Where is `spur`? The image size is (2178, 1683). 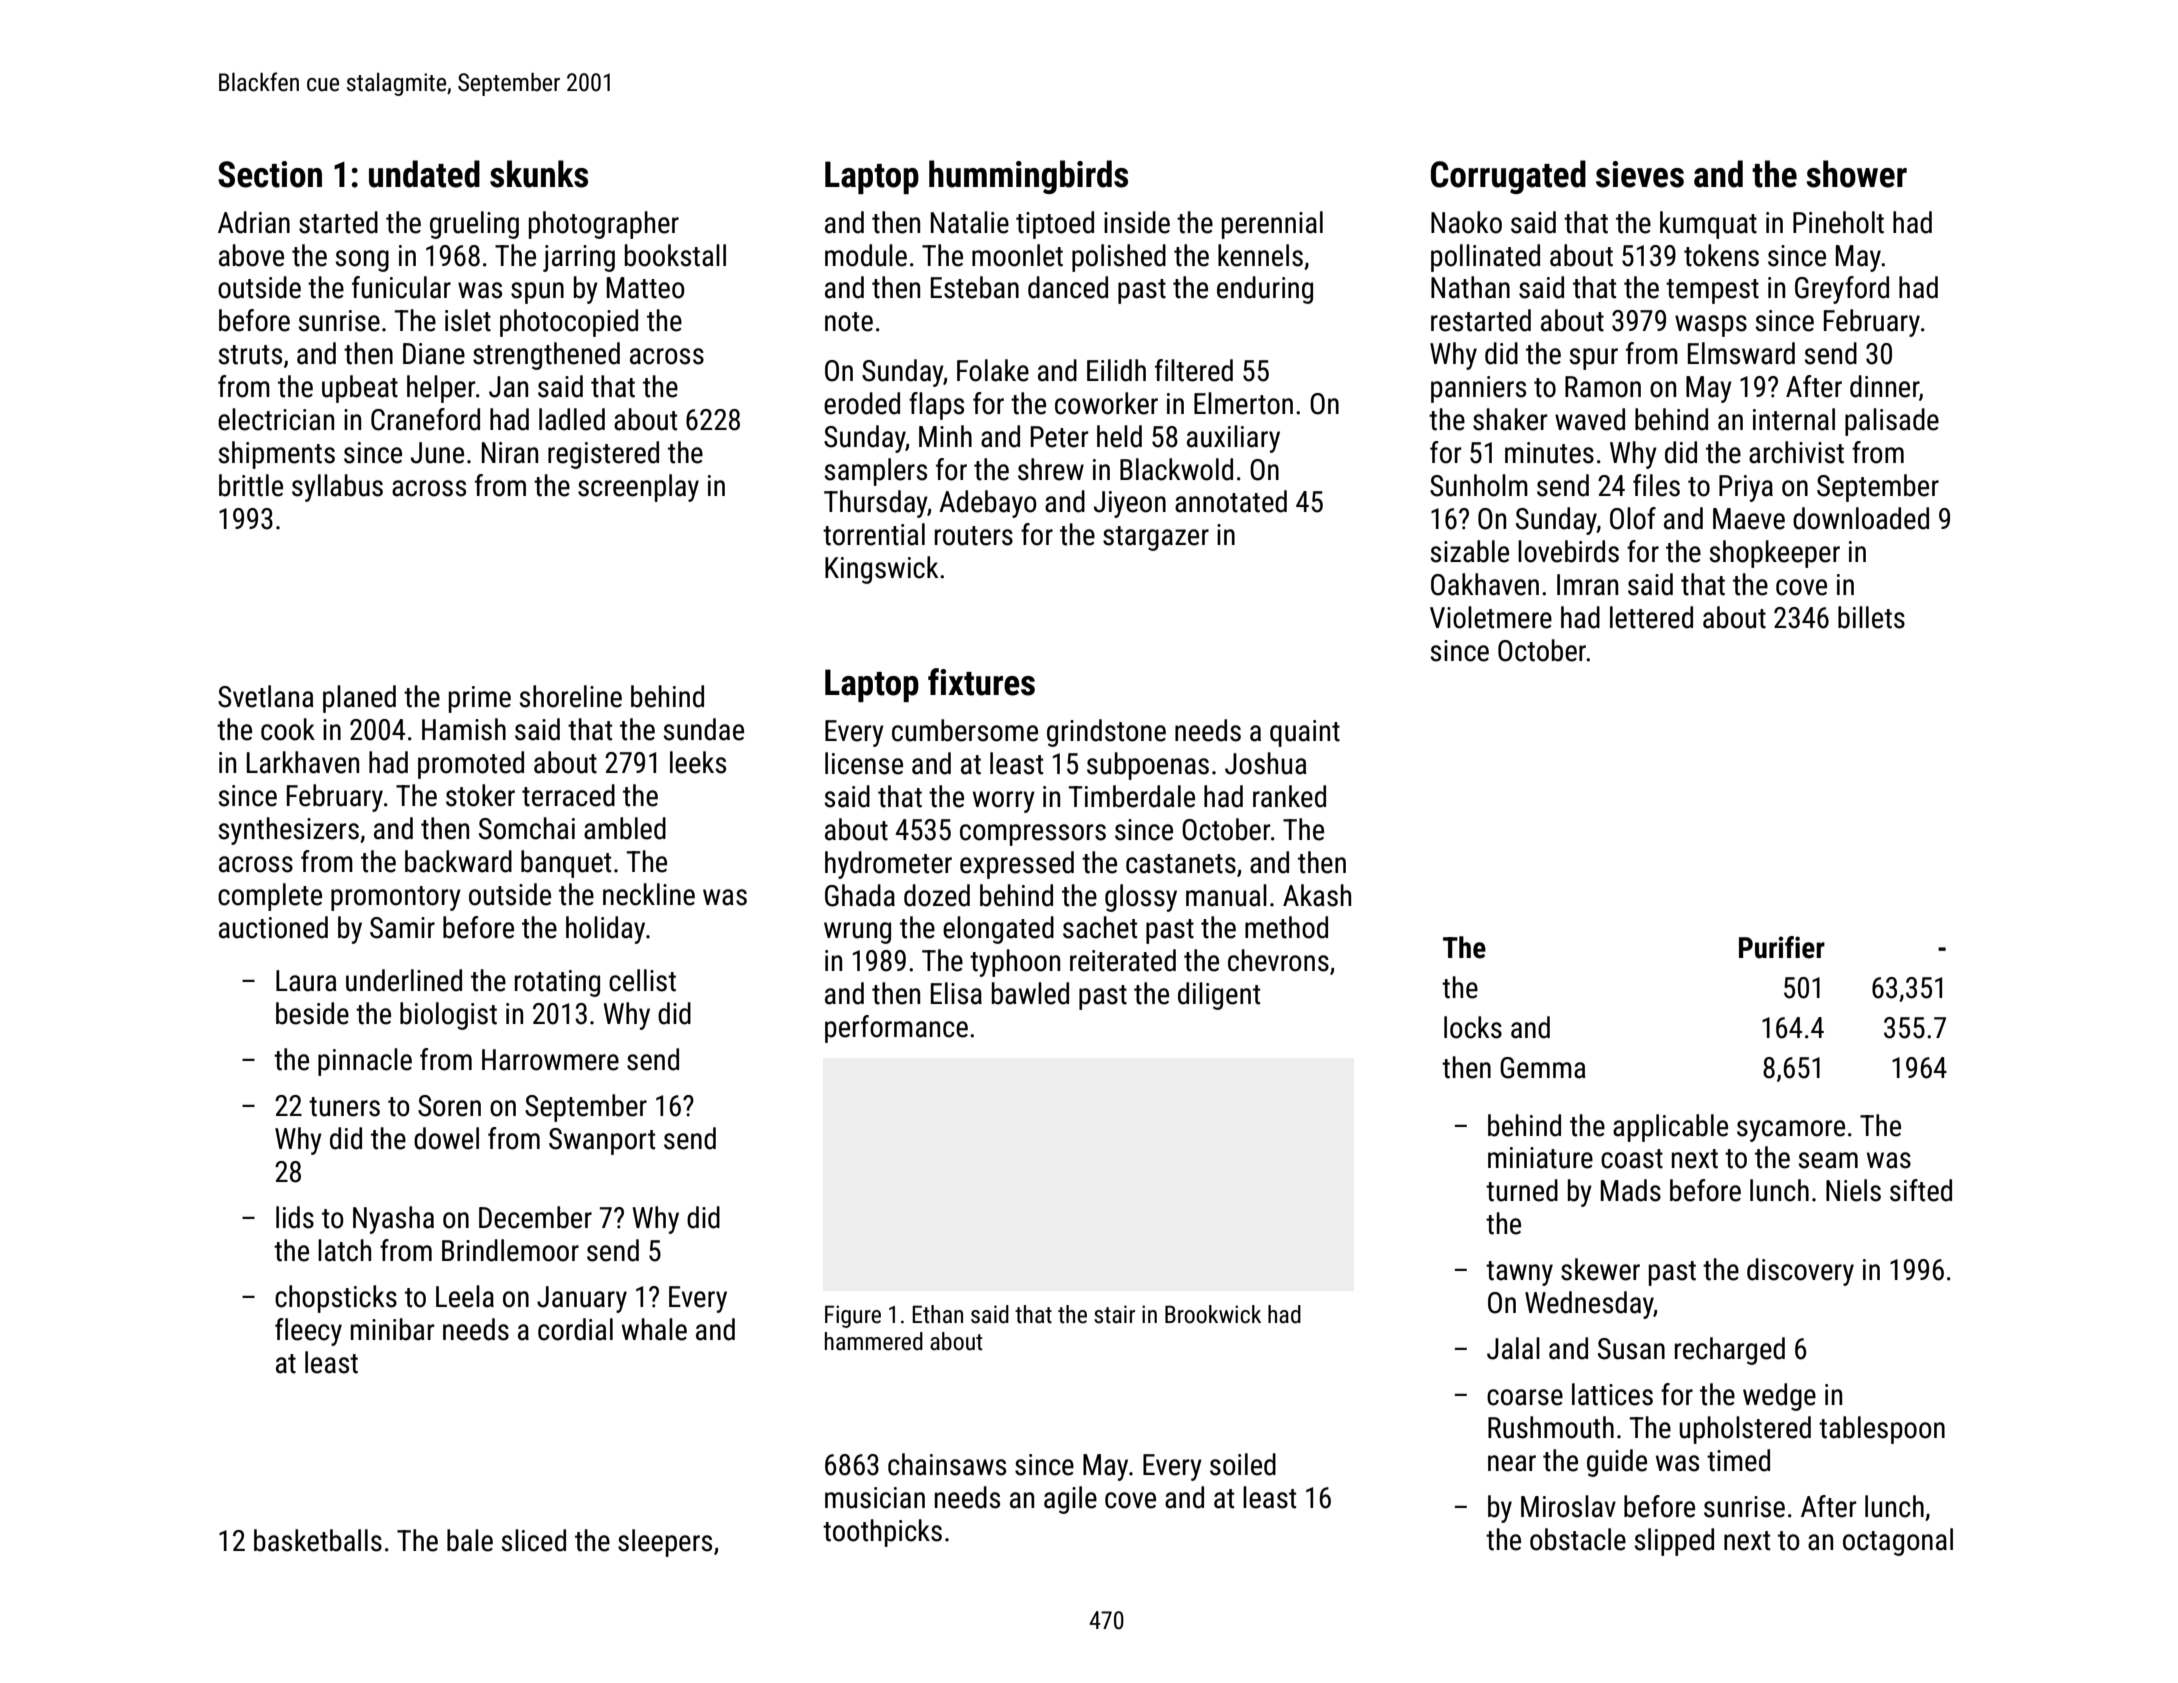 spur is located at coordinates (1594, 359).
